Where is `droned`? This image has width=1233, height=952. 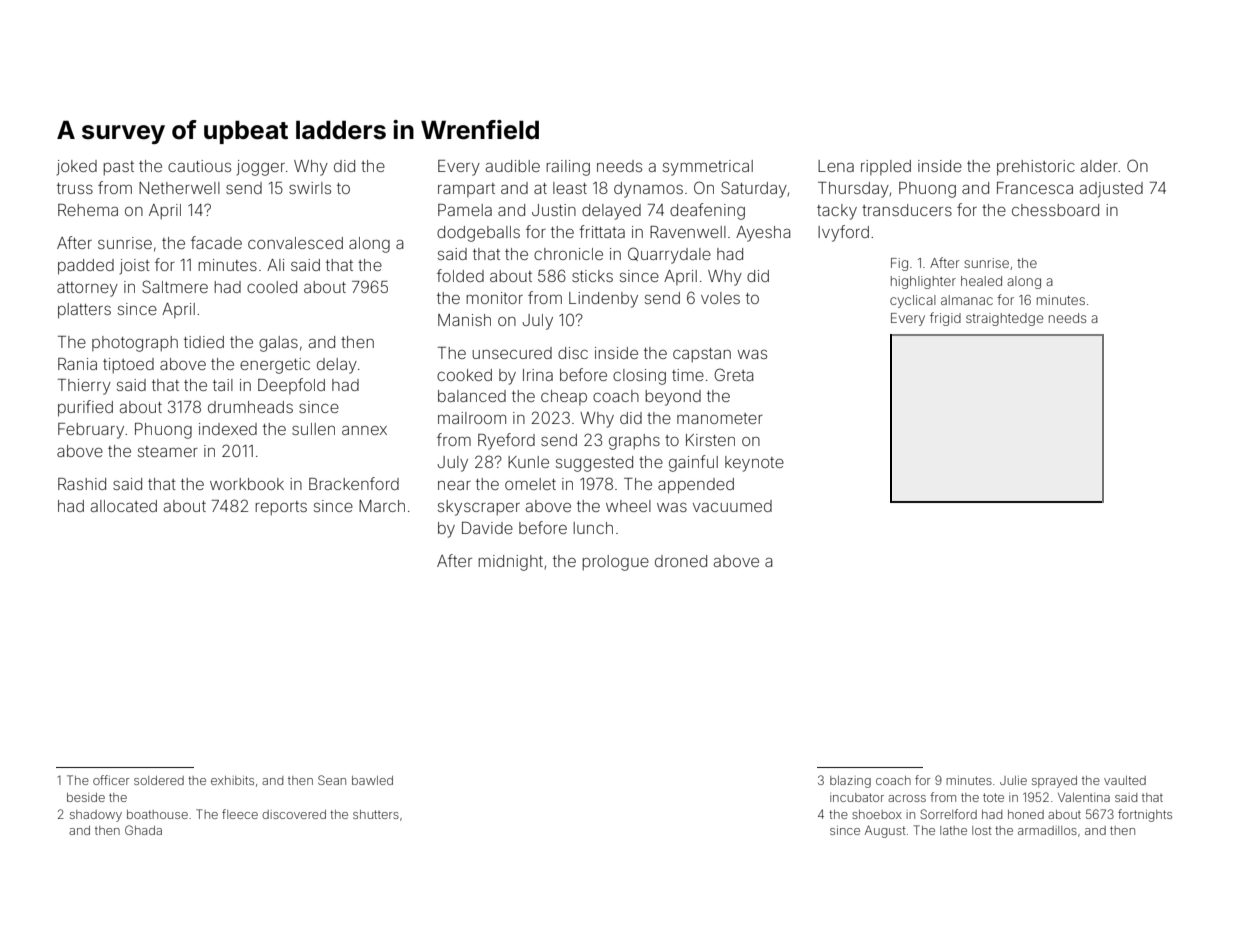
droned is located at coordinates (681, 561).
